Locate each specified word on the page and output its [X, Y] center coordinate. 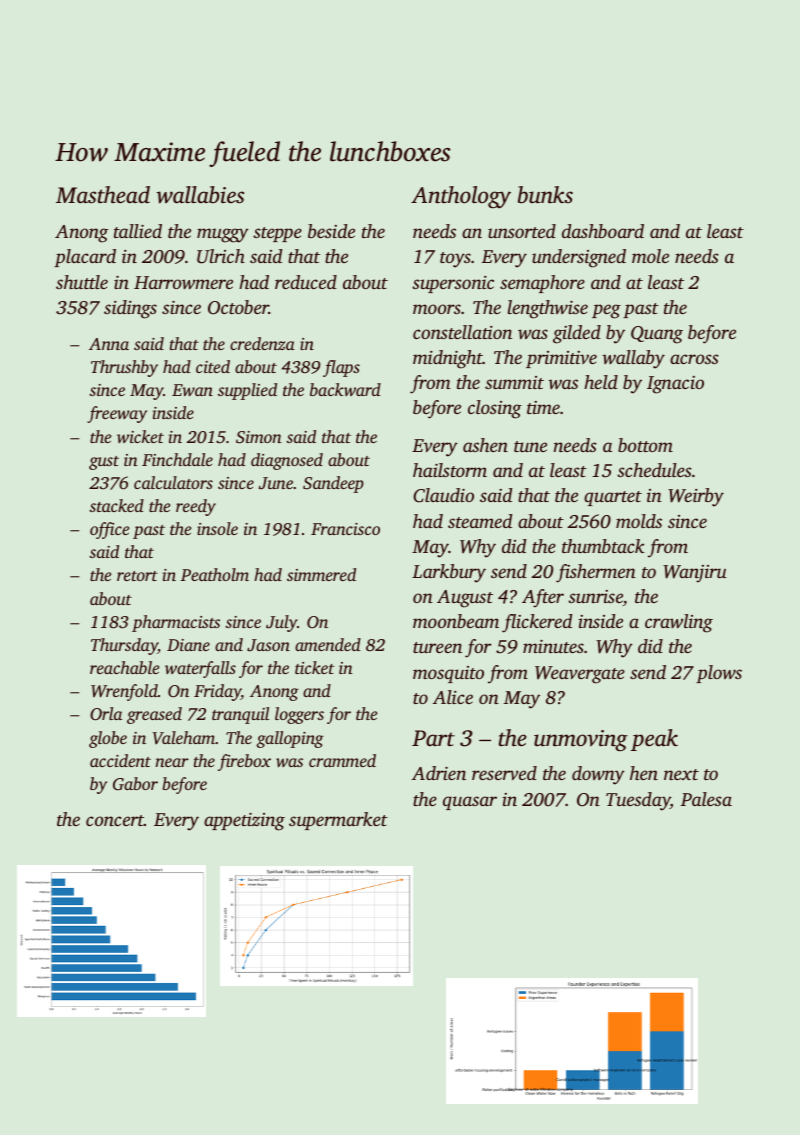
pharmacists [176, 623]
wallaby [633, 359]
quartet [613, 498]
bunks [545, 195]
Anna [109, 344]
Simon [259, 437]
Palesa [706, 799]
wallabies [200, 195]
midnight [448, 359]
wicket [140, 436]
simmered [321, 574]
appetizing [244, 822]
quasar [470, 803]
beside [331, 231]
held [601, 382]
